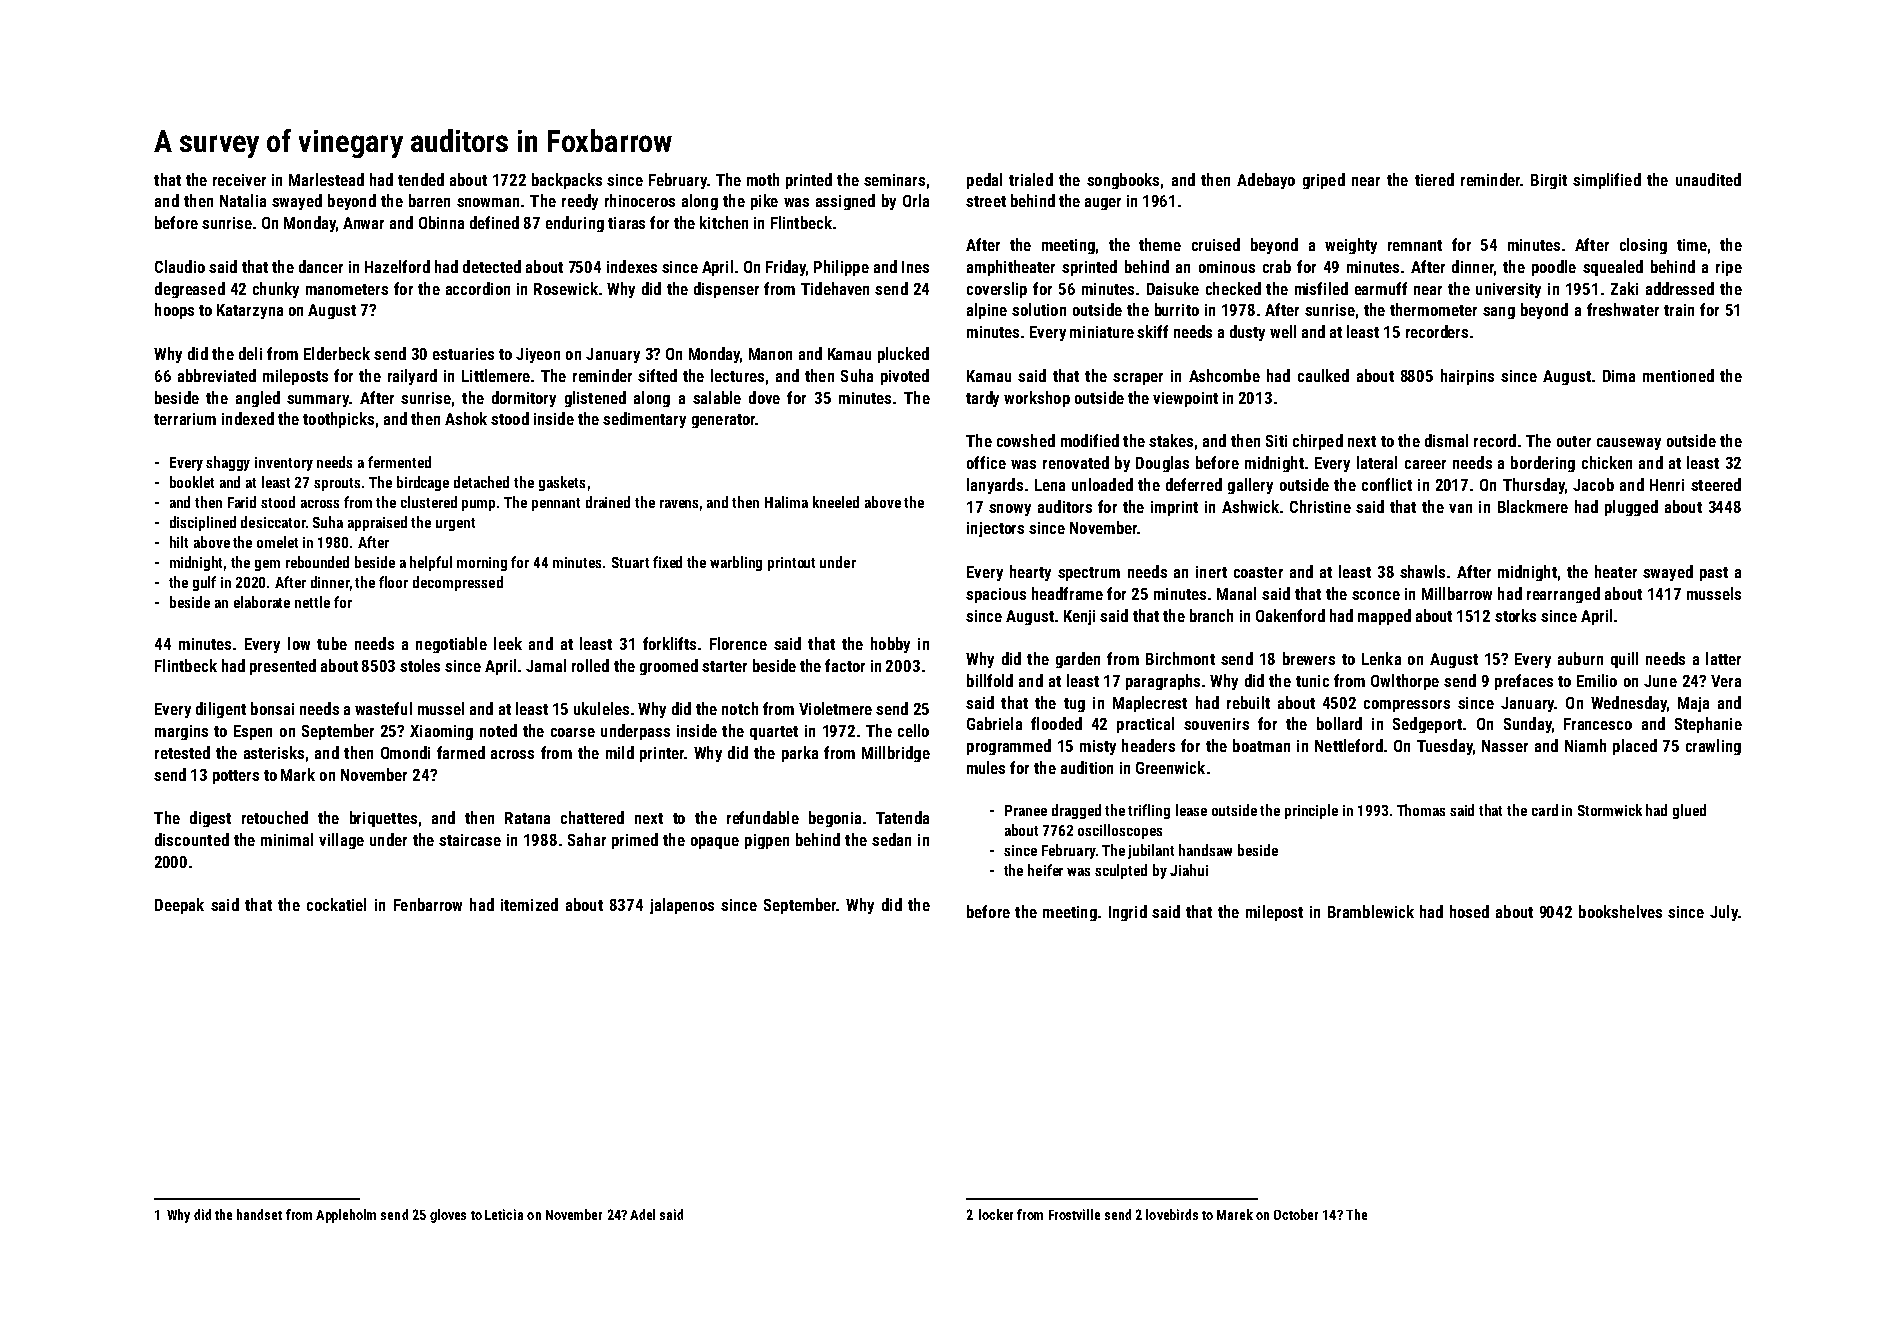  I want to click on stoles, so click(420, 665).
